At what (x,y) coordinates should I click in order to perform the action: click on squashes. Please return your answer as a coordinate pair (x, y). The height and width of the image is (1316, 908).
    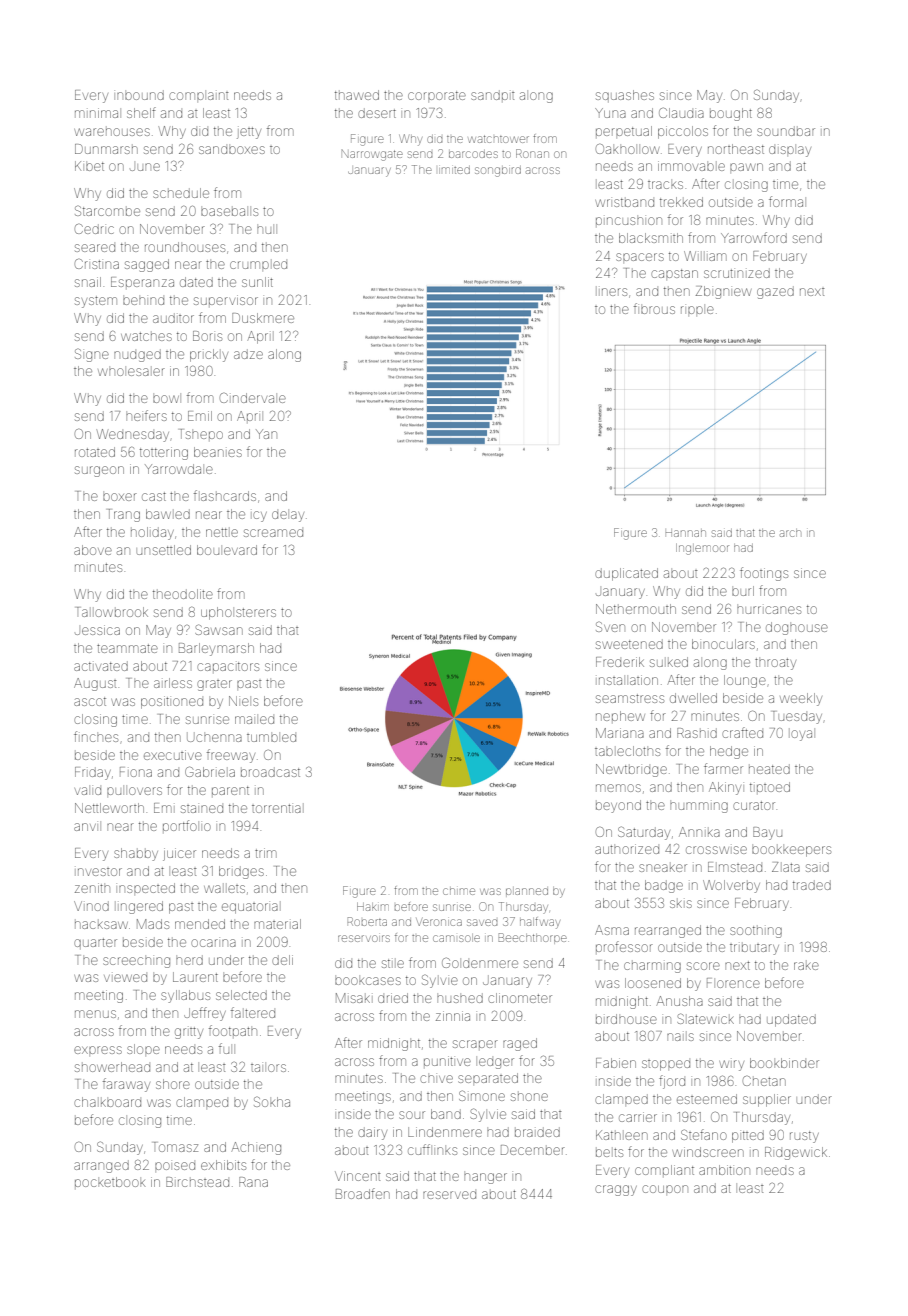
    Looking at the image, I should click on (625, 96).
